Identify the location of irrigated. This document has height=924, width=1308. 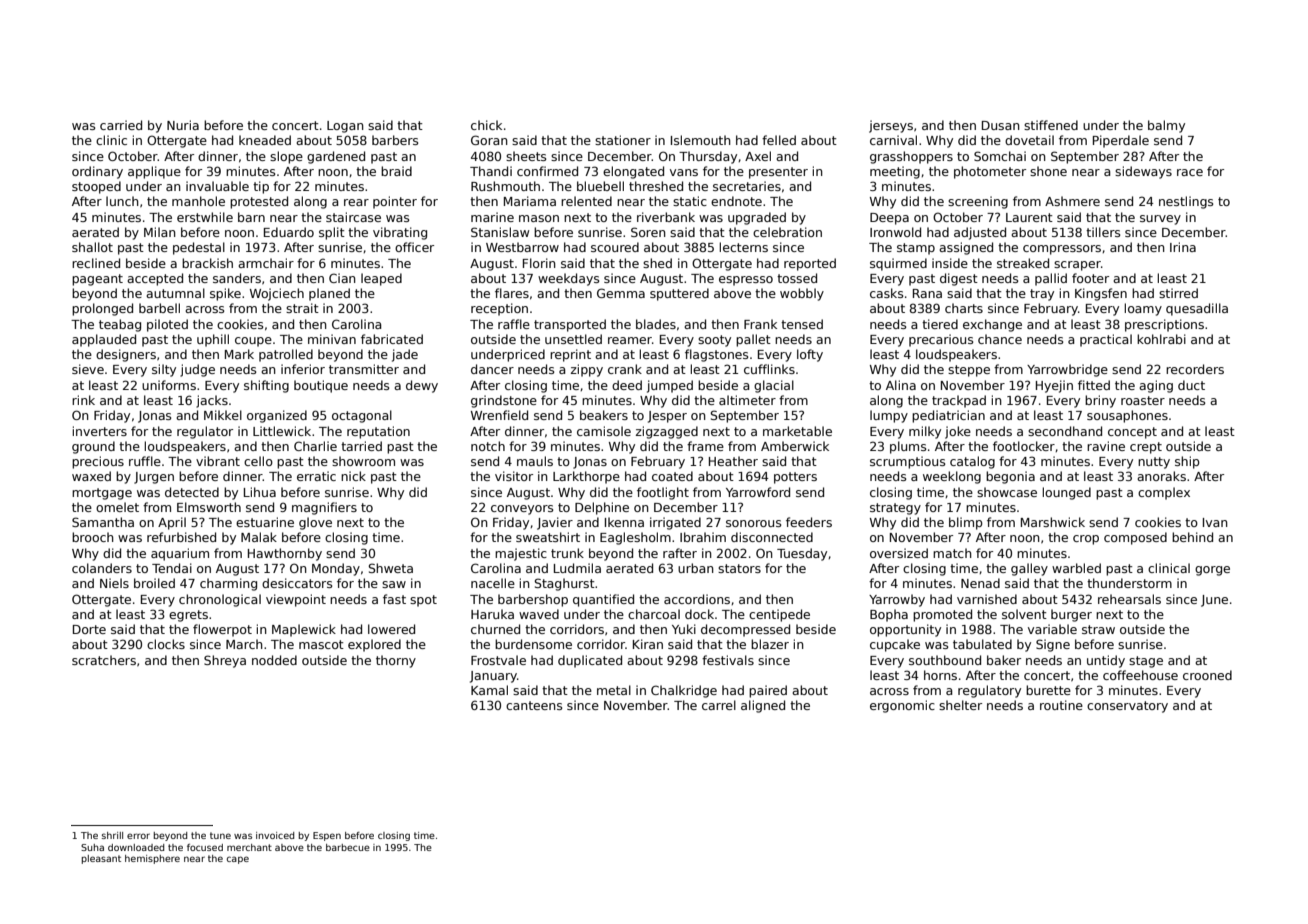
(675, 523).
